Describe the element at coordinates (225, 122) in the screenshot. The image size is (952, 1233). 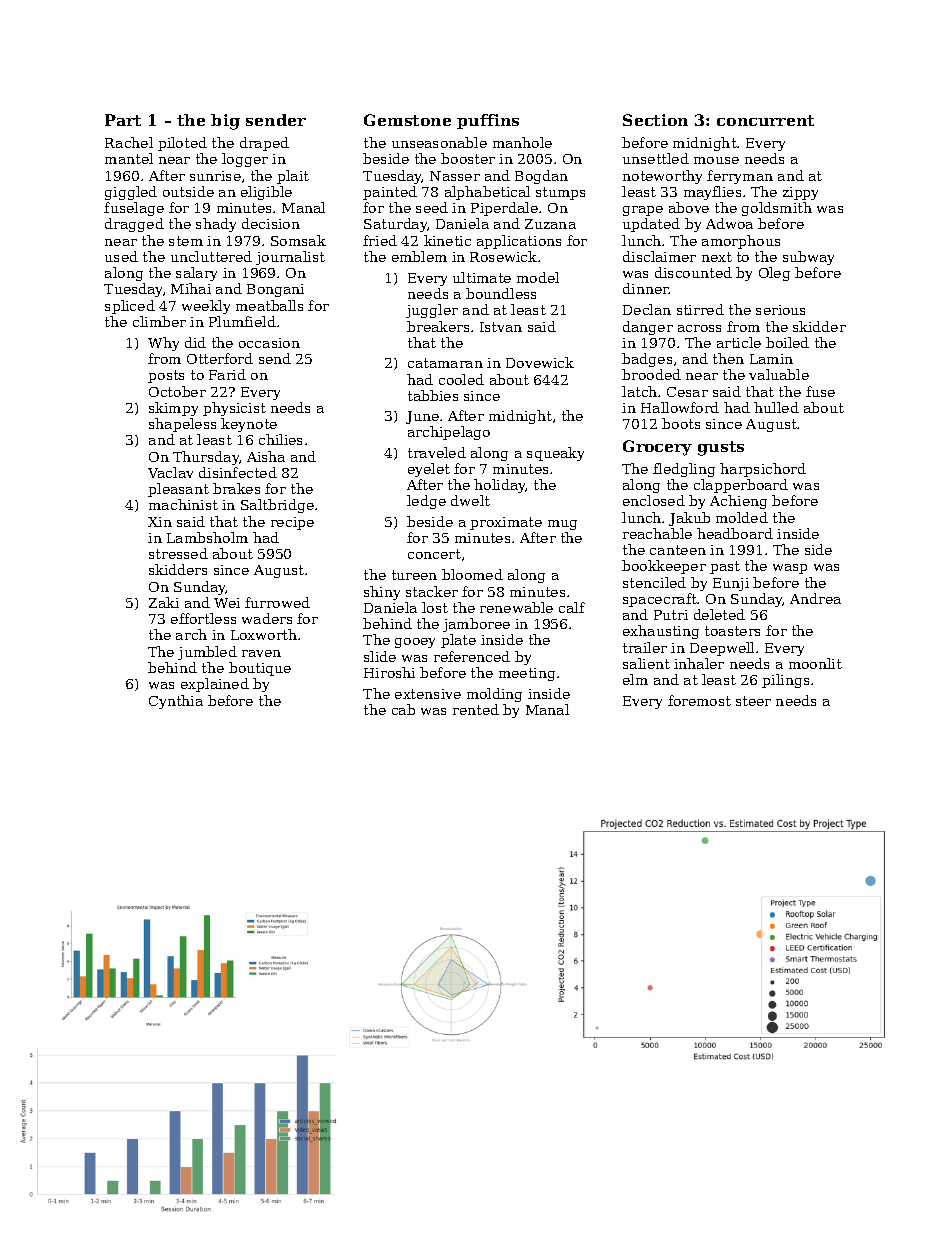
I see `big` at that location.
